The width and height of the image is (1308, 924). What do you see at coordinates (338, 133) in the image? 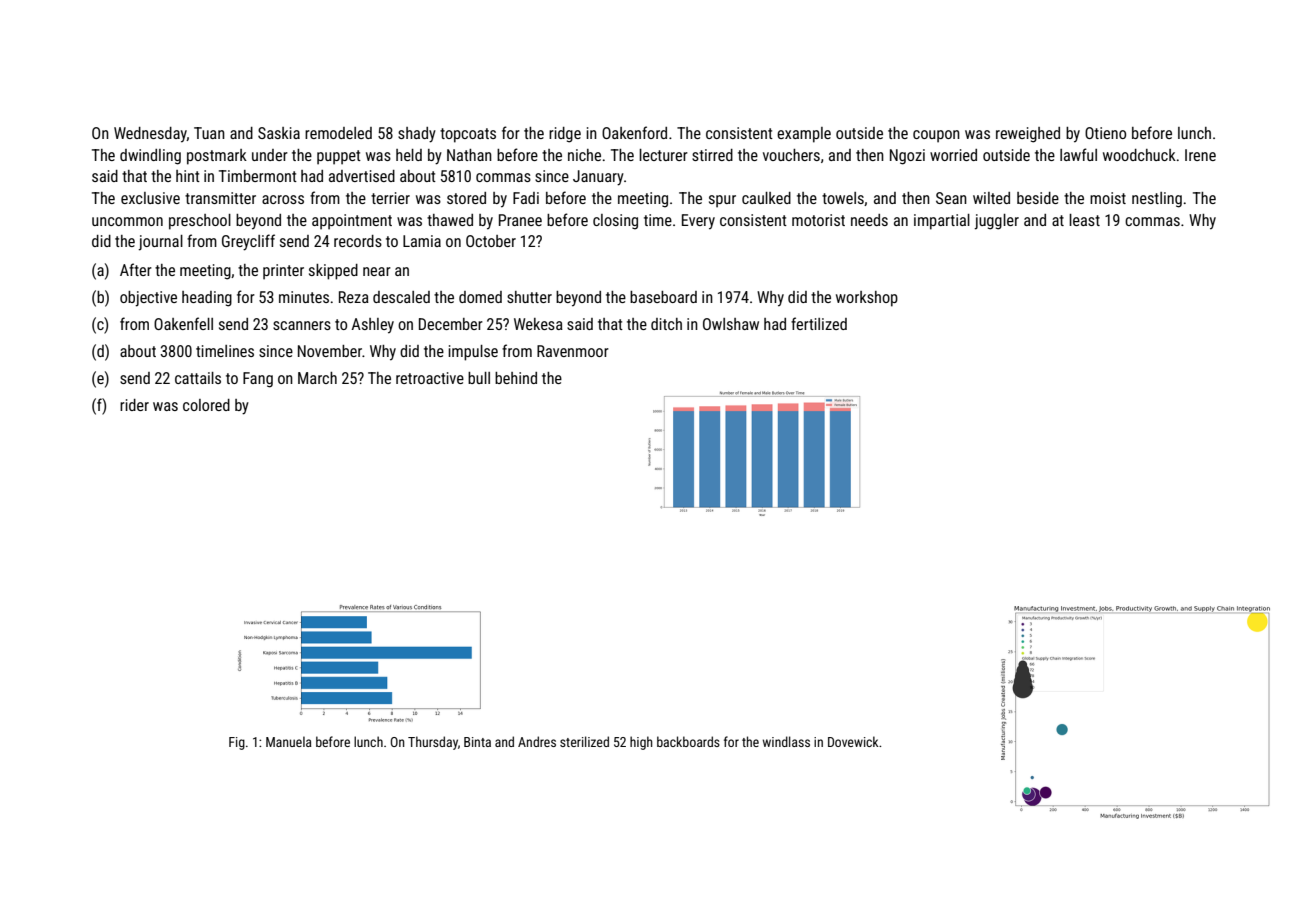
I see `remodeled` at bounding box center [338, 133].
